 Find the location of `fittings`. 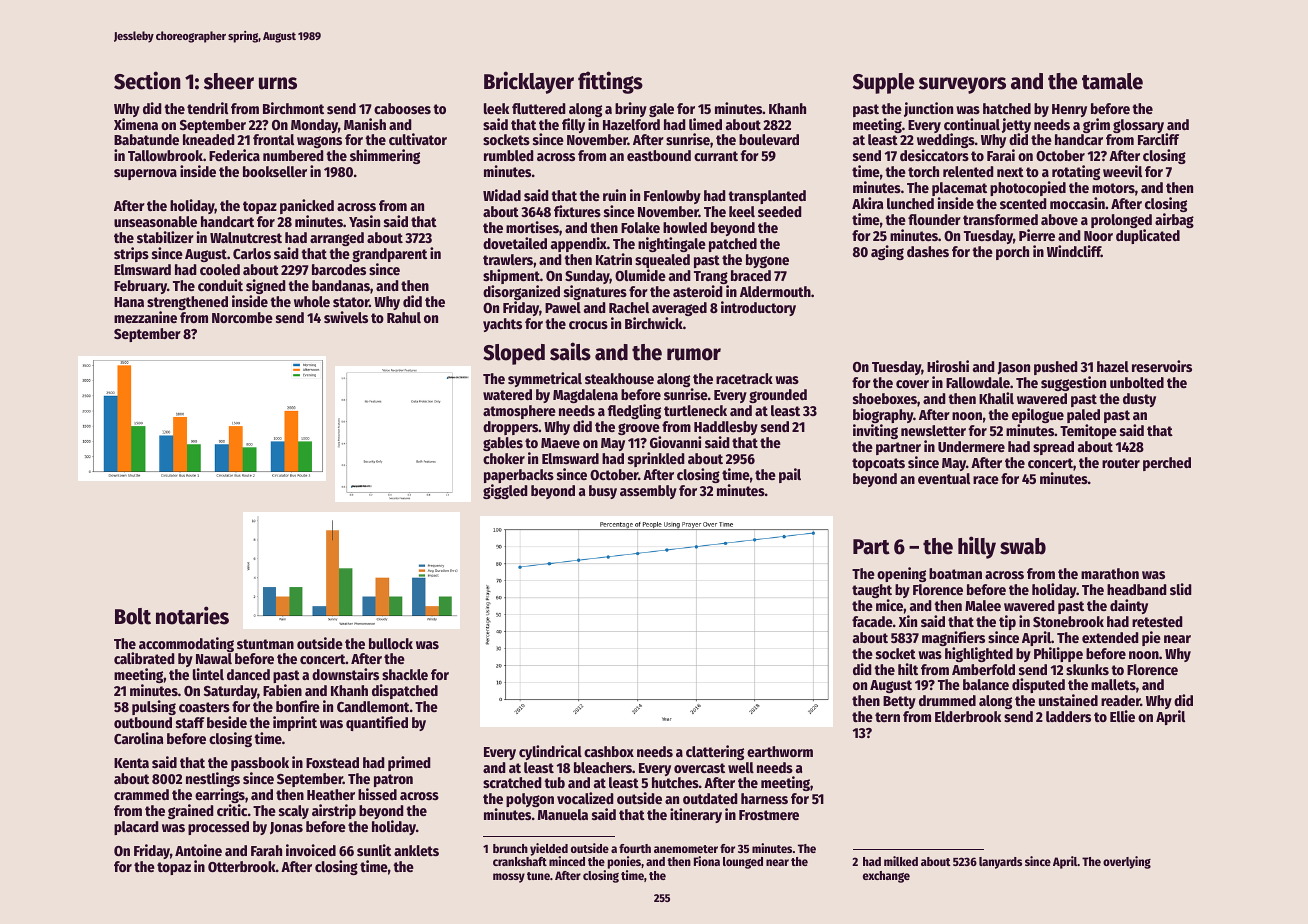

fittings is located at coordinates (610, 82).
